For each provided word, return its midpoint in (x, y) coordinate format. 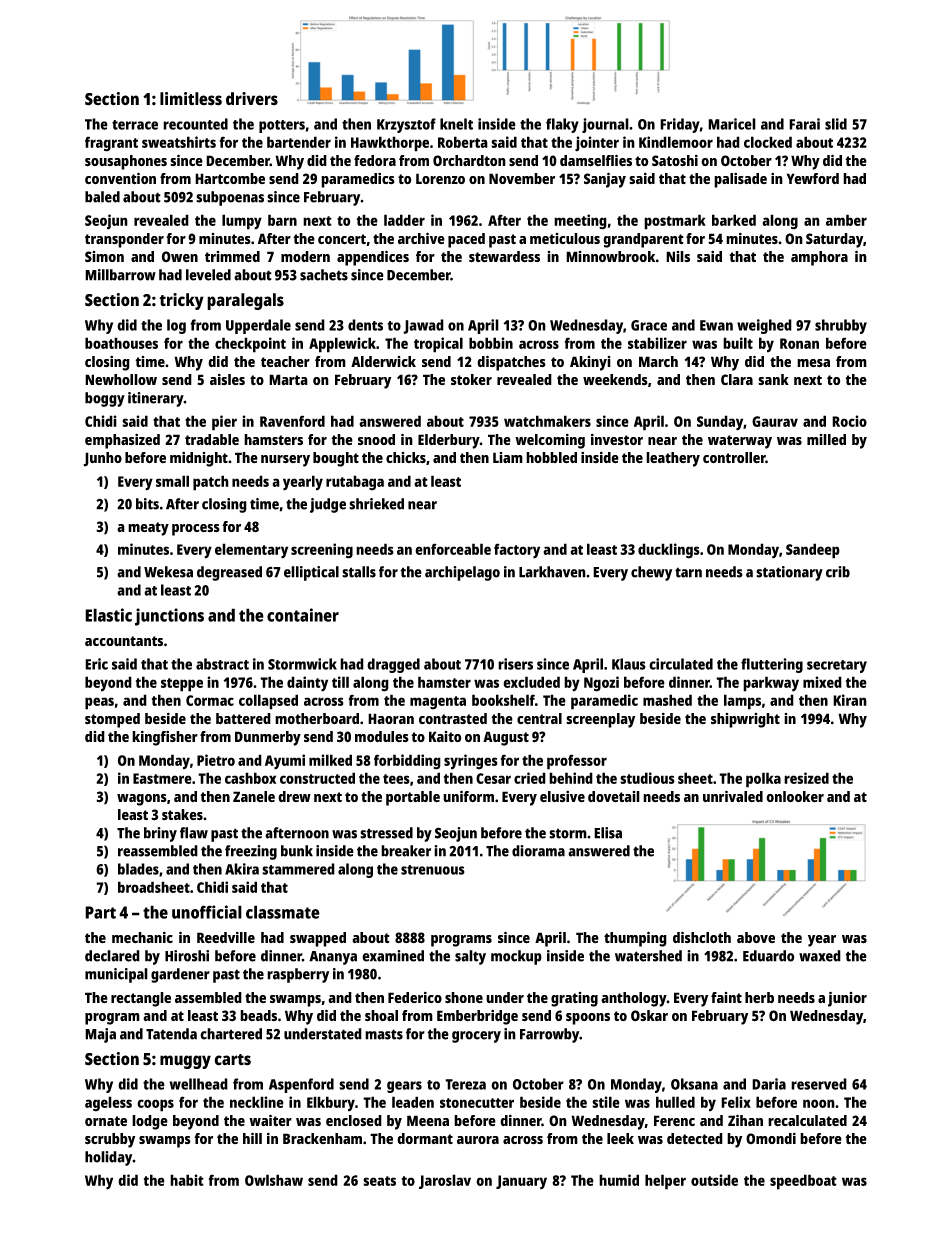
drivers (252, 99)
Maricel (732, 124)
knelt (456, 124)
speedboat (803, 1182)
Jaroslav (445, 1181)
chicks (406, 458)
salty (470, 957)
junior (847, 999)
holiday (109, 1158)
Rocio (849, 421)
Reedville (226, 938)
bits (147, 504)
